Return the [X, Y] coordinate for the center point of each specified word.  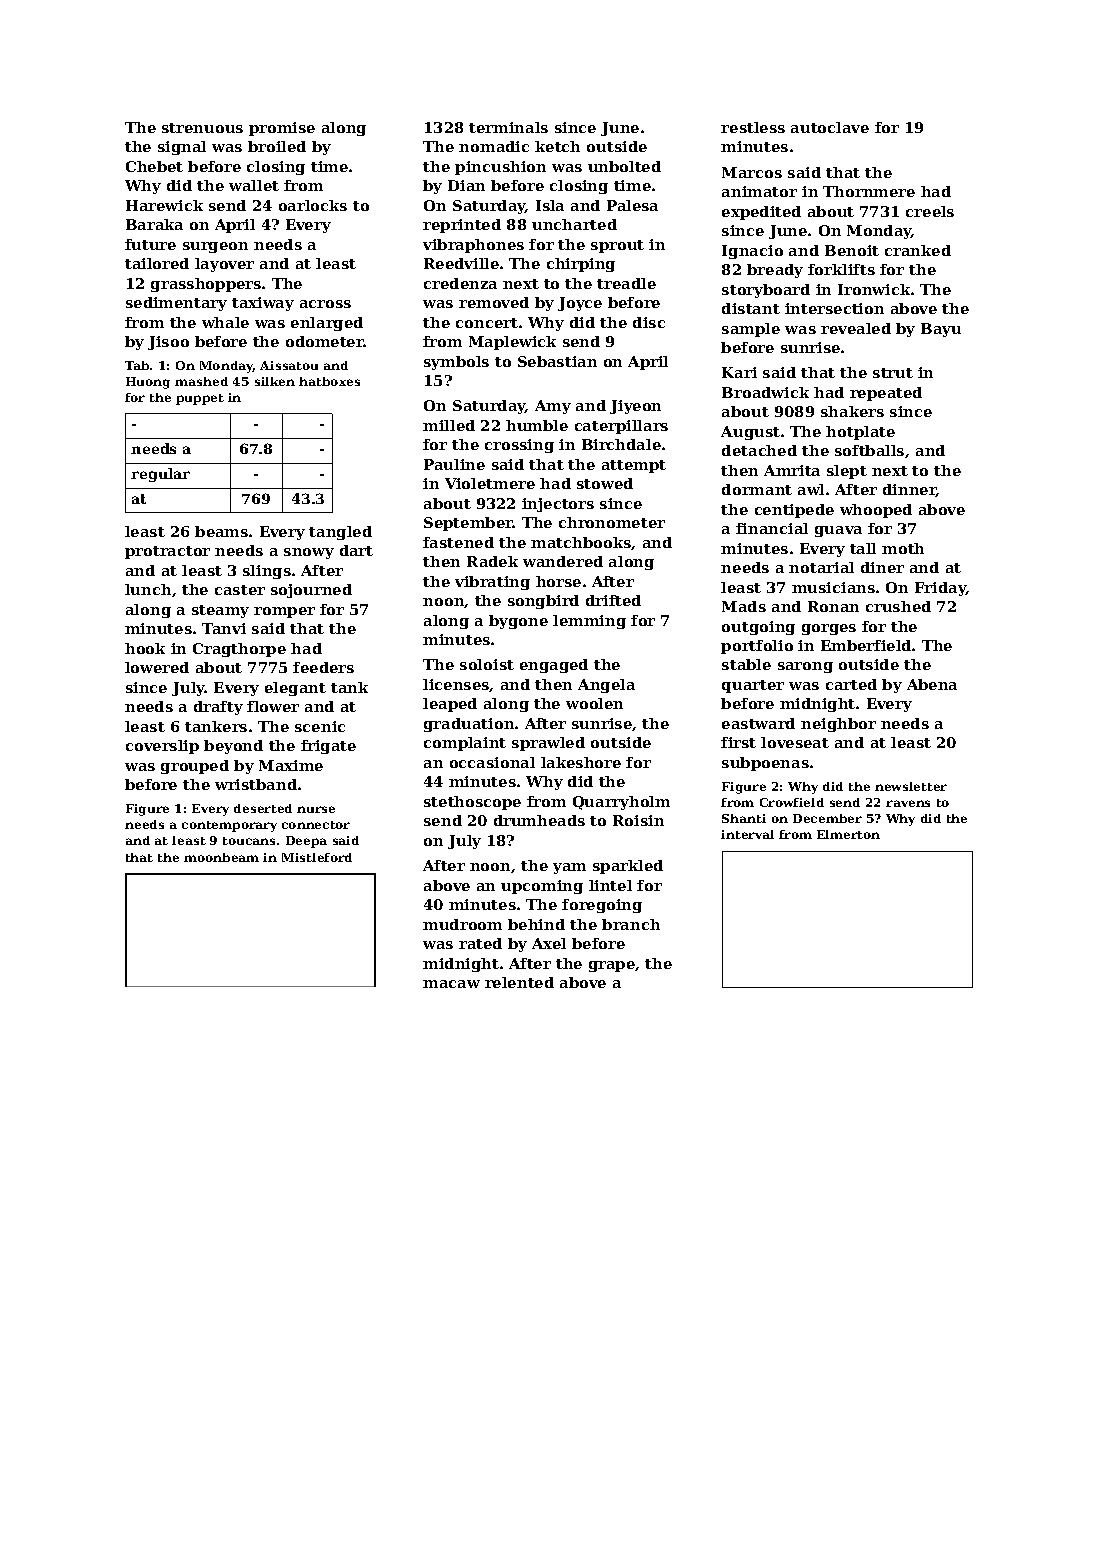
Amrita [792, 470]
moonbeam [221, 857]
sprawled [548, 744]
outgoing [758, 628]
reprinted [462, 226]
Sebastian [557, 361]
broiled [277, 146]
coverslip [162, 747]
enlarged [327, 324]
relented [519, 982]
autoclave [830, 127]
